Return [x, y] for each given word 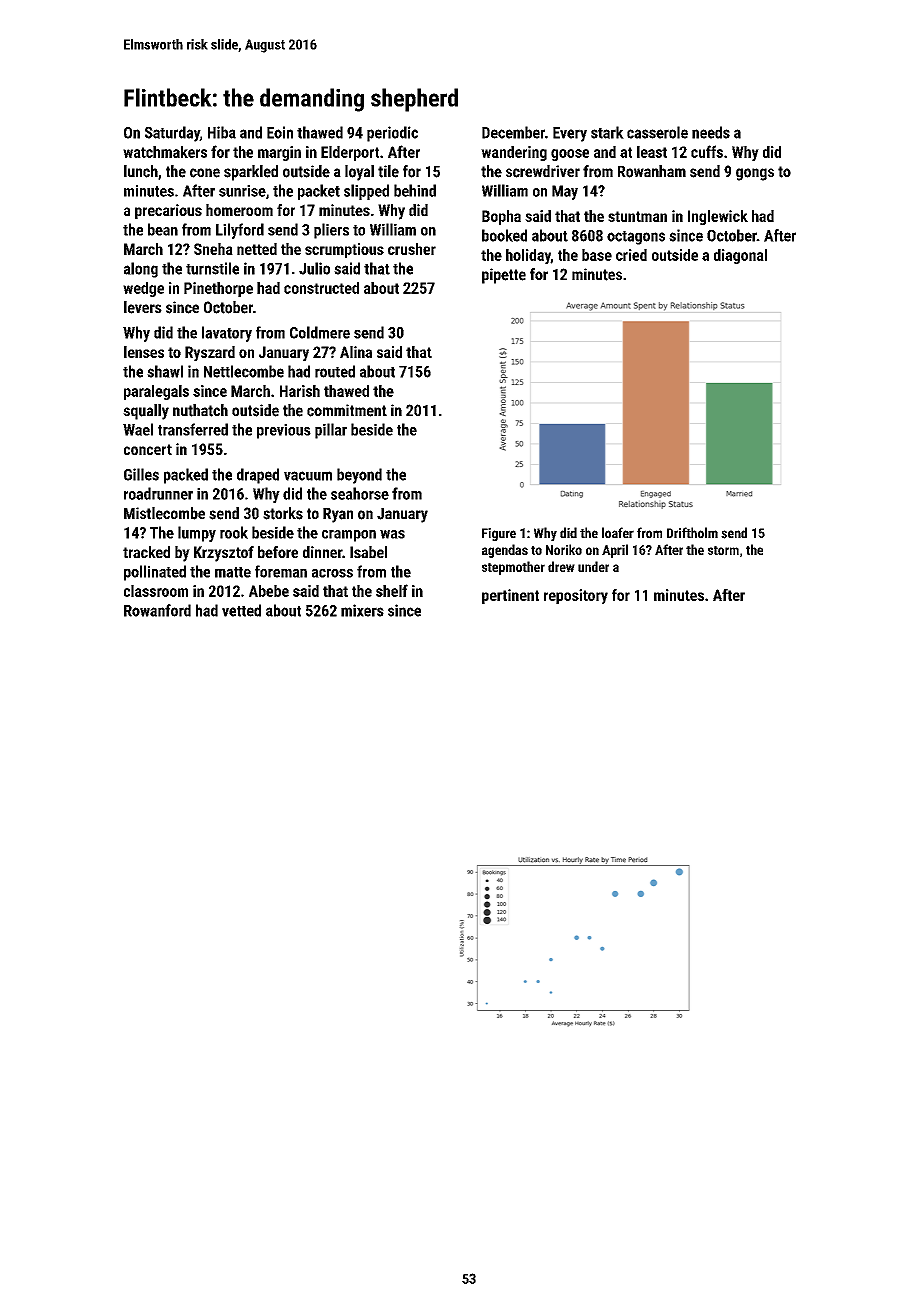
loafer [618, 533]
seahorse [360, 493]
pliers [331, 231]
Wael [138, 429]
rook [234, 532]
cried [631, 255]
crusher [412, 249]
